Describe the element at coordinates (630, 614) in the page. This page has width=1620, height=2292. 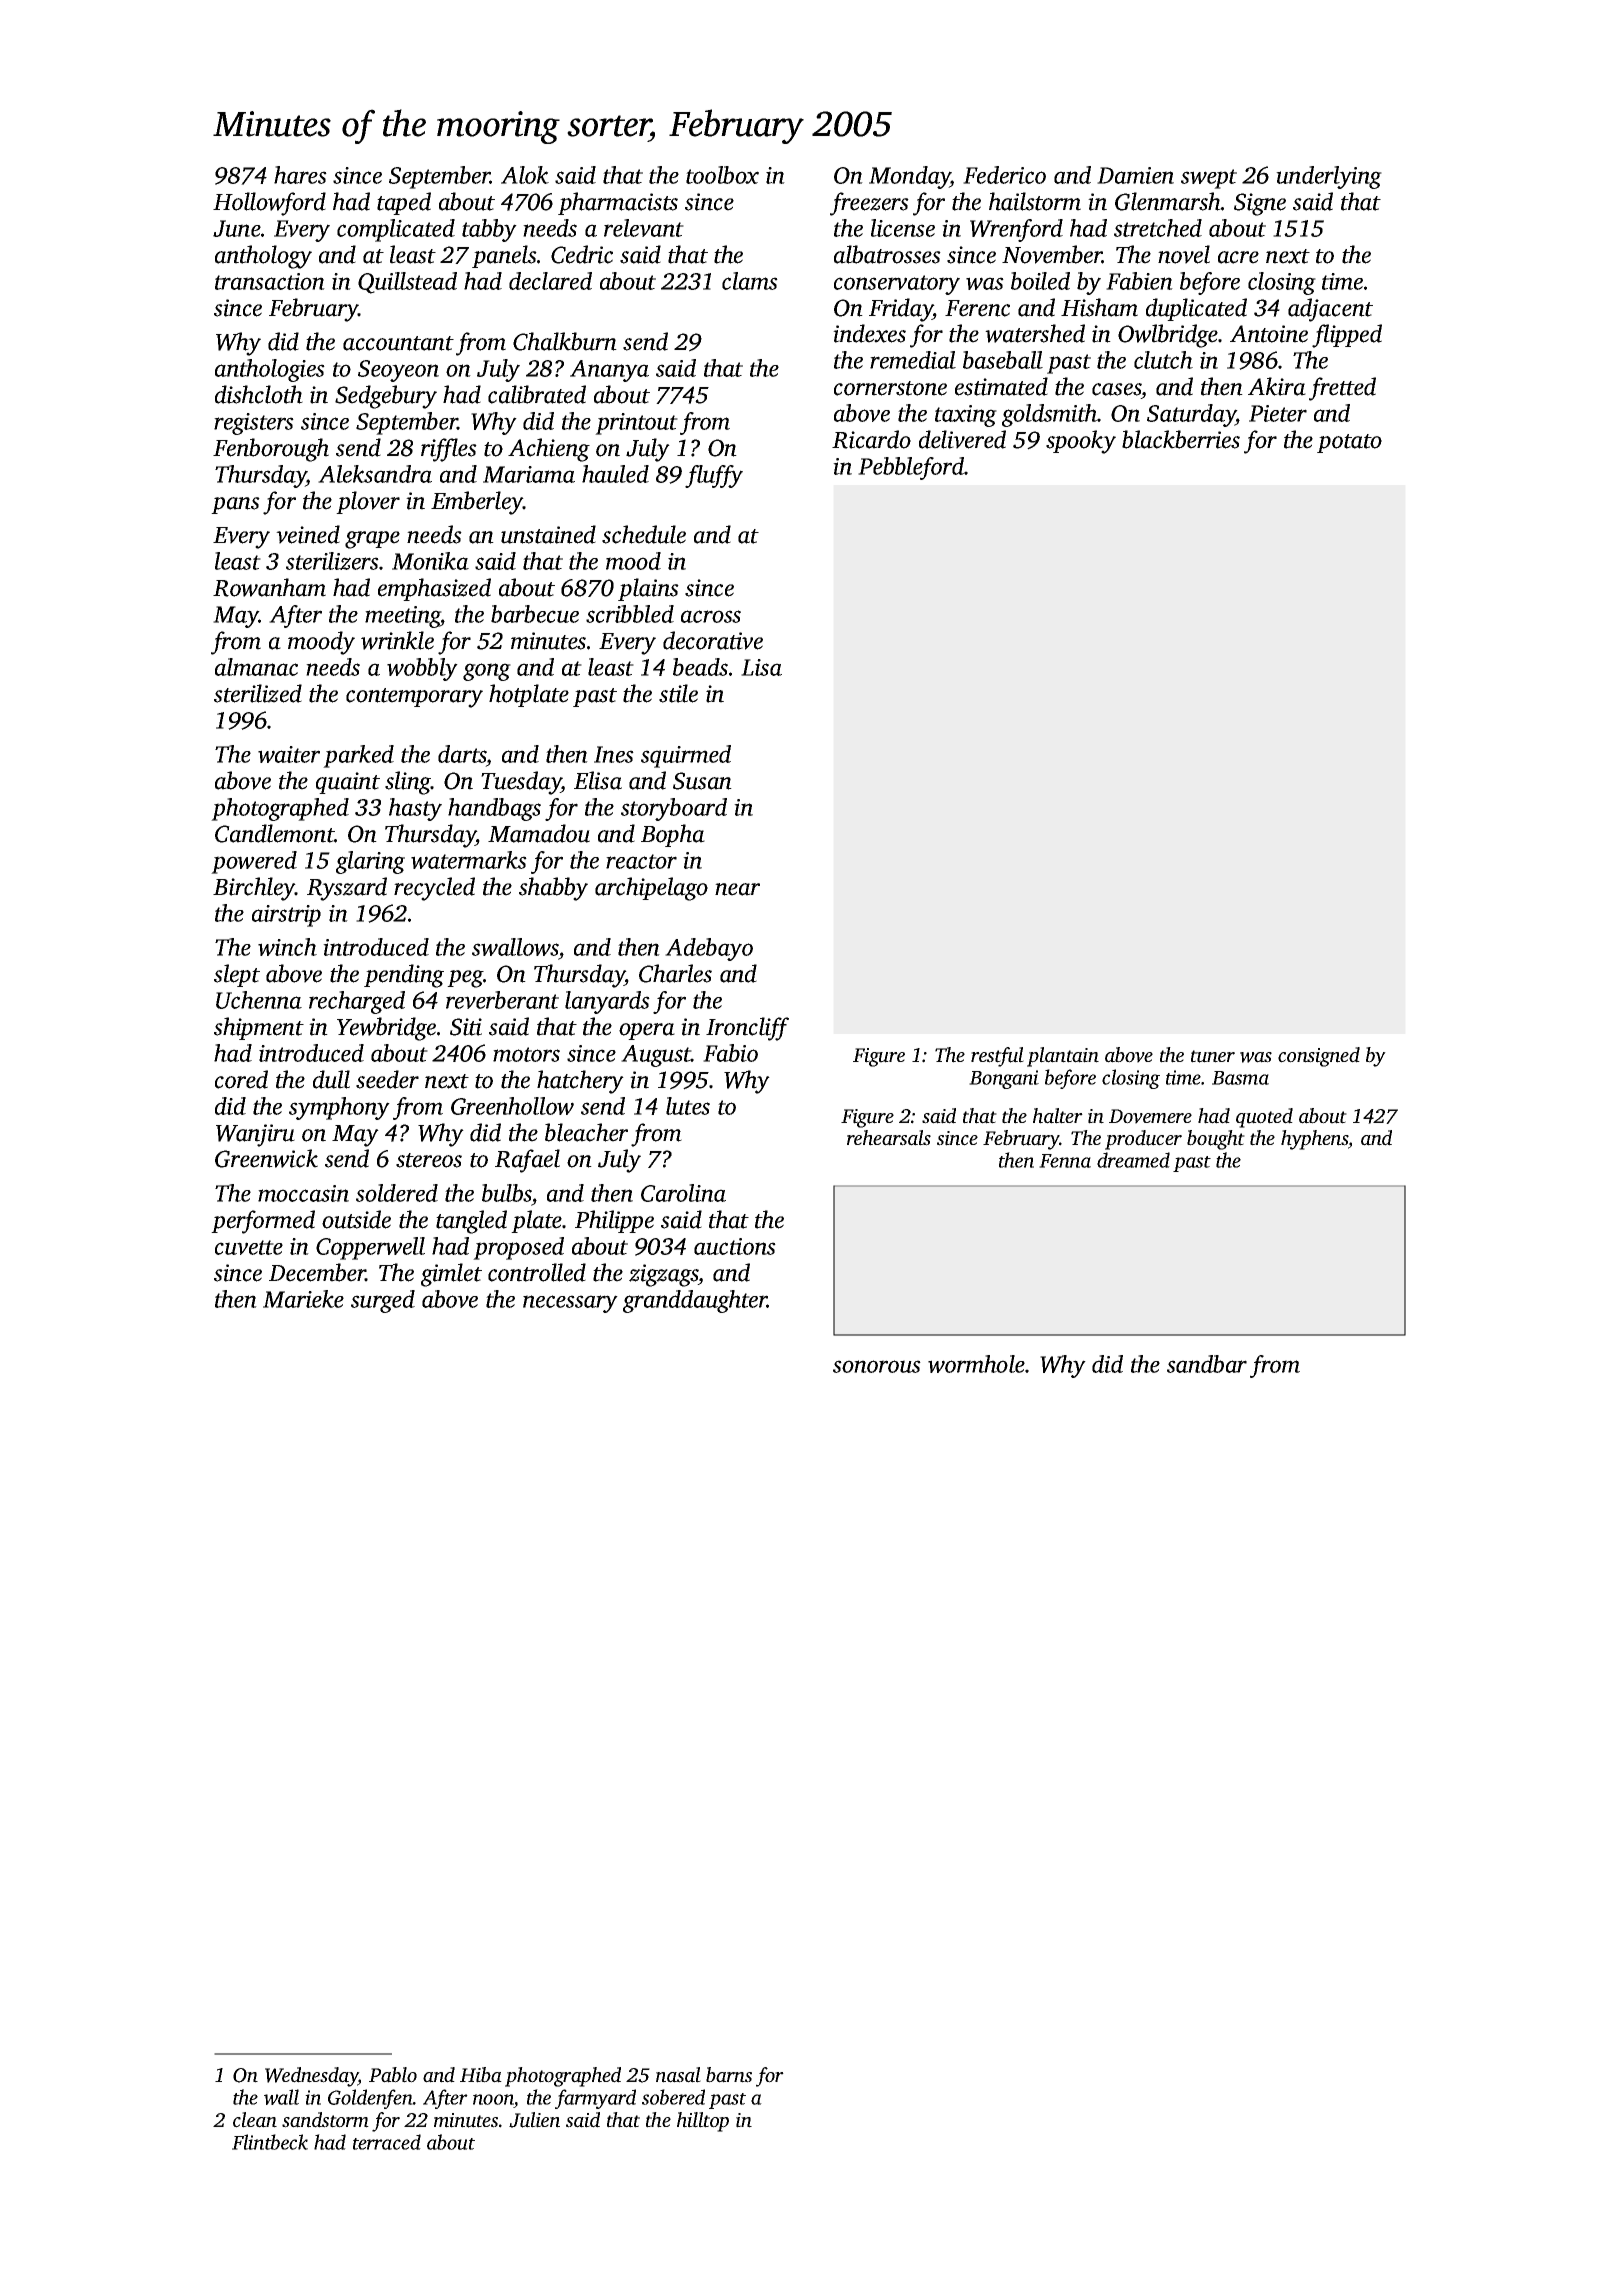
I see `scribbled` at that location.
